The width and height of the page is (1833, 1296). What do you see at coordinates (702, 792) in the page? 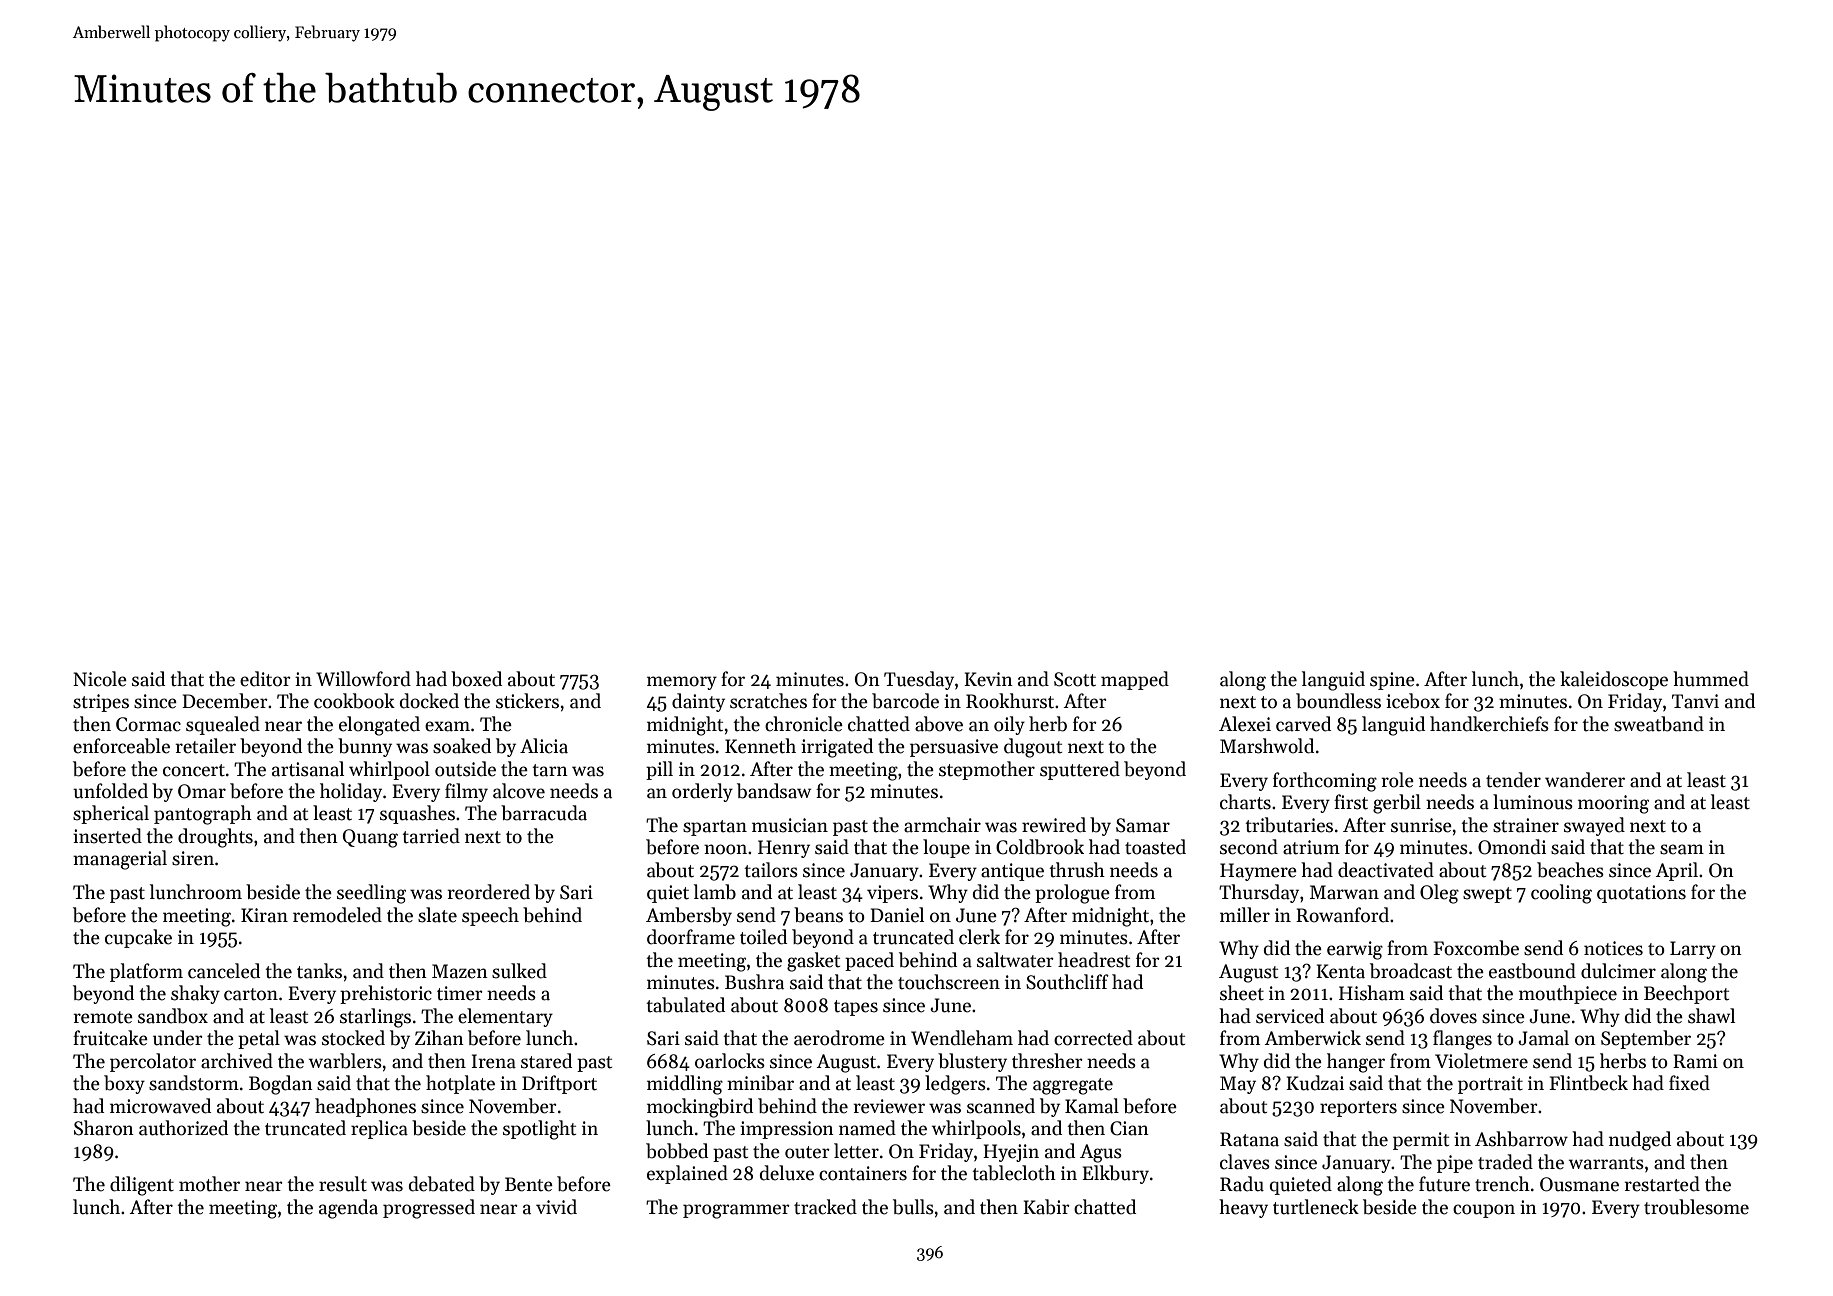
I see `orderly` at bounding box center [702, 792].
